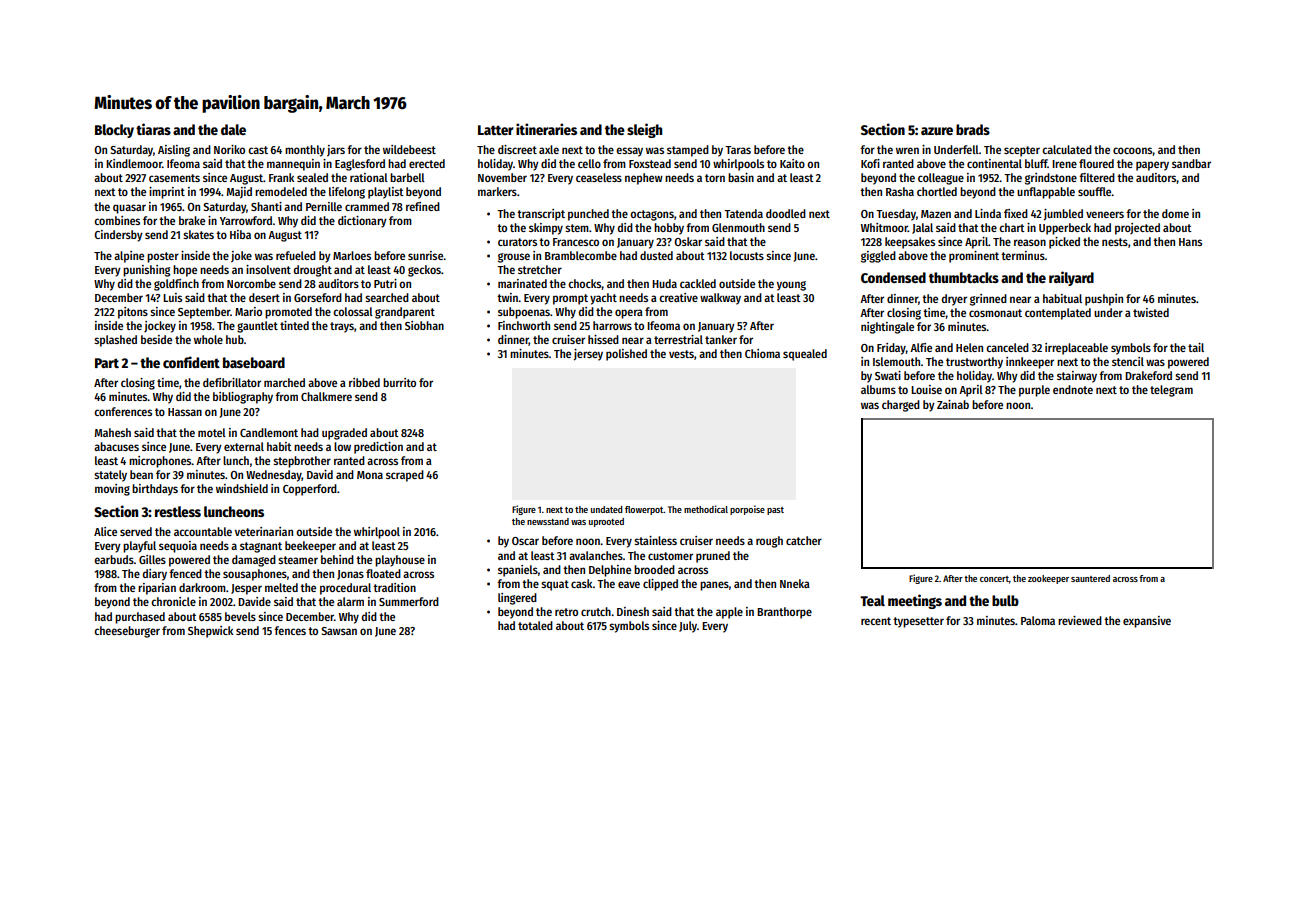  I want to click on charged, so click(901, 406).
